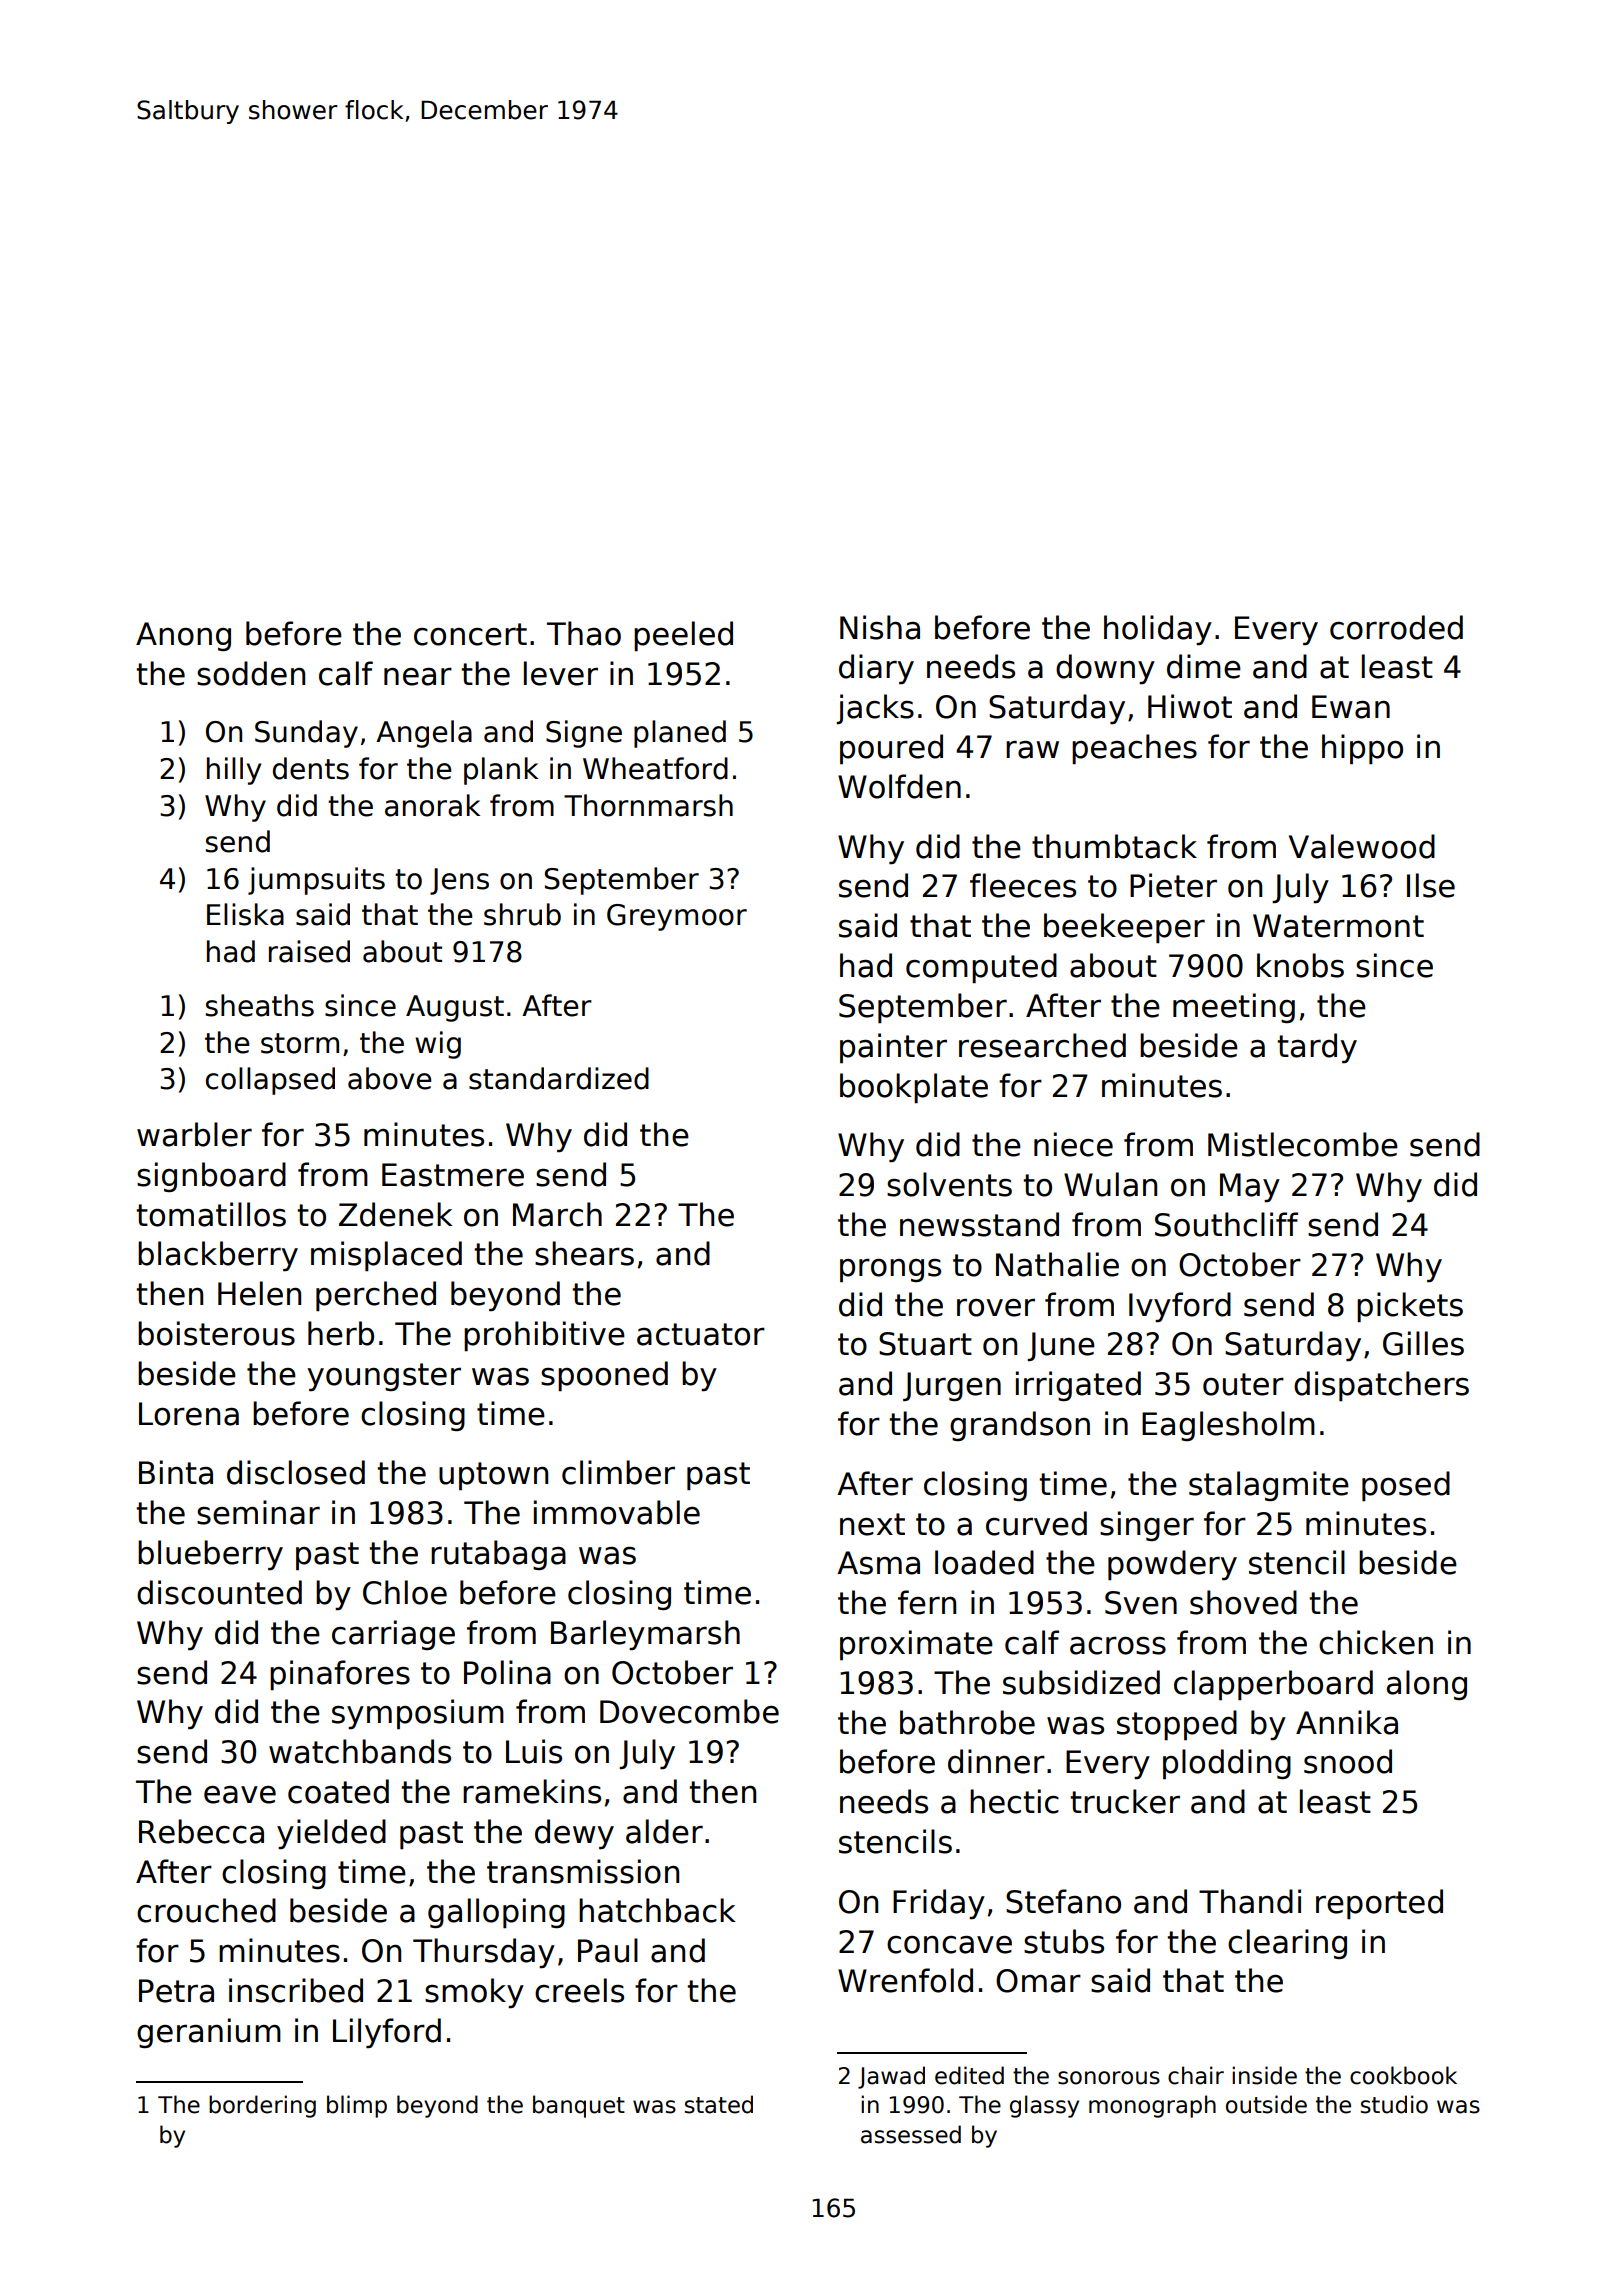  I want to click on Nisha, so click(880, 627).
